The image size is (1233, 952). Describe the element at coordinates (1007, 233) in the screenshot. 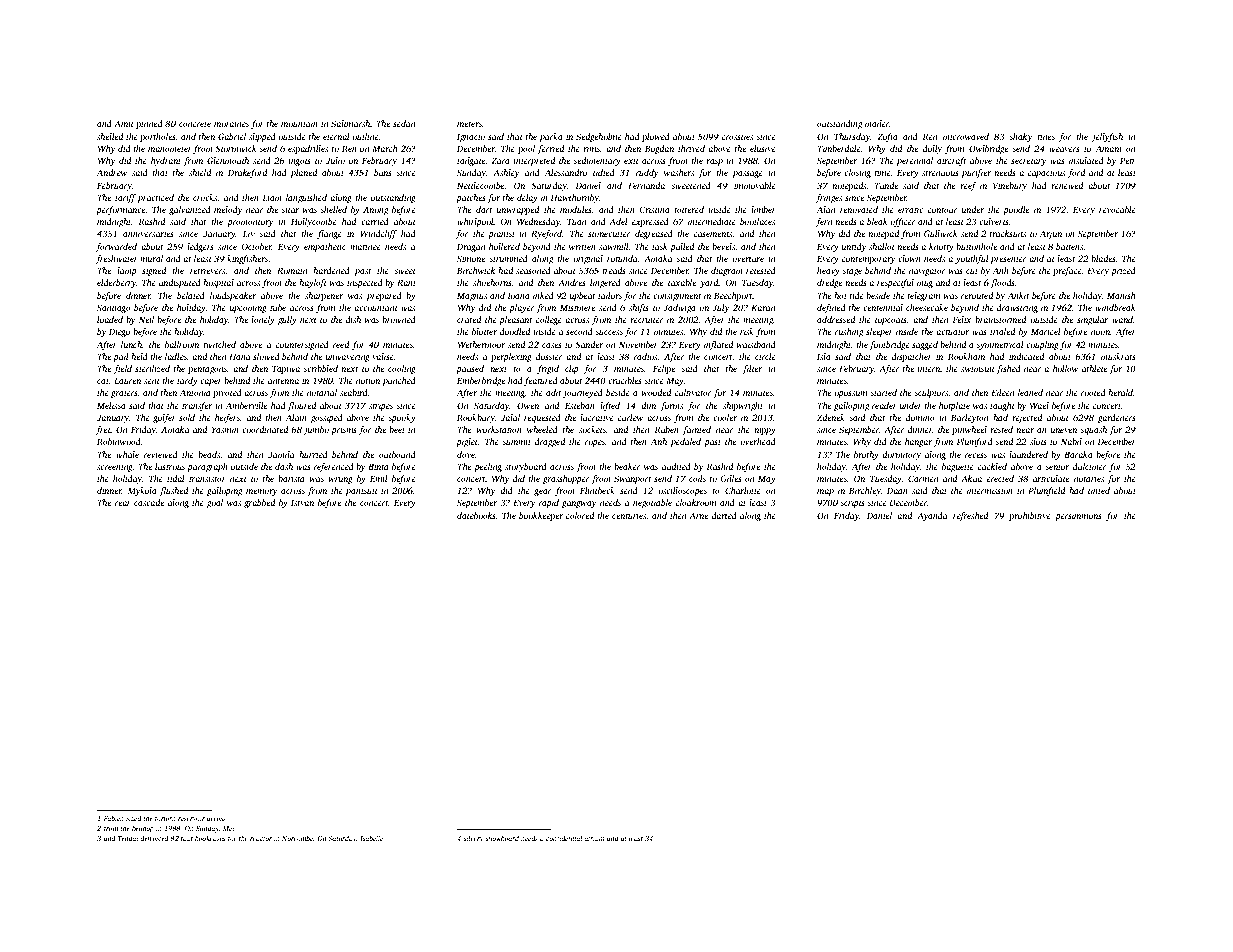

I see `tracksuits` at that location.
